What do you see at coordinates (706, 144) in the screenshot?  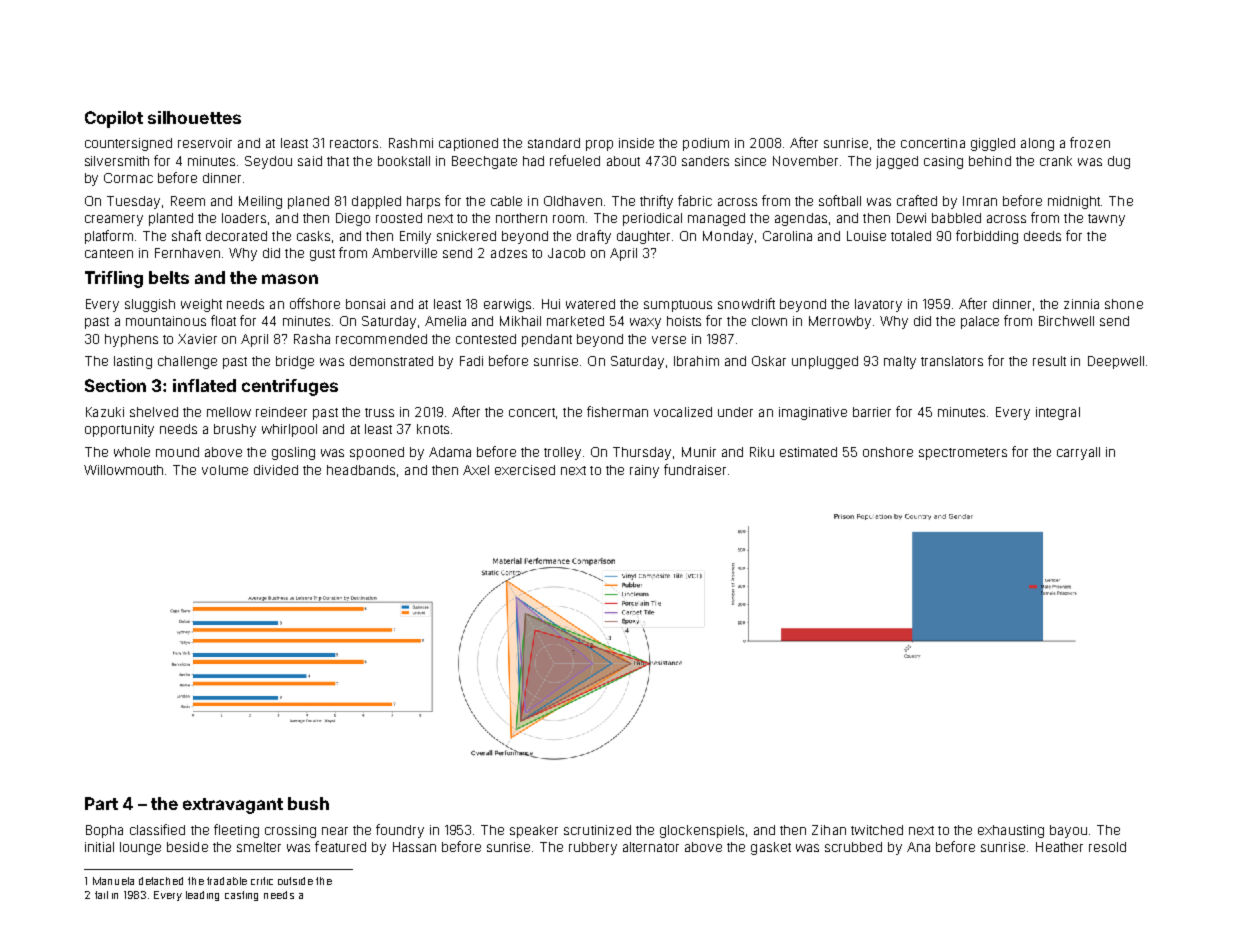 I see `podium` at bounding box center [706, 144].
